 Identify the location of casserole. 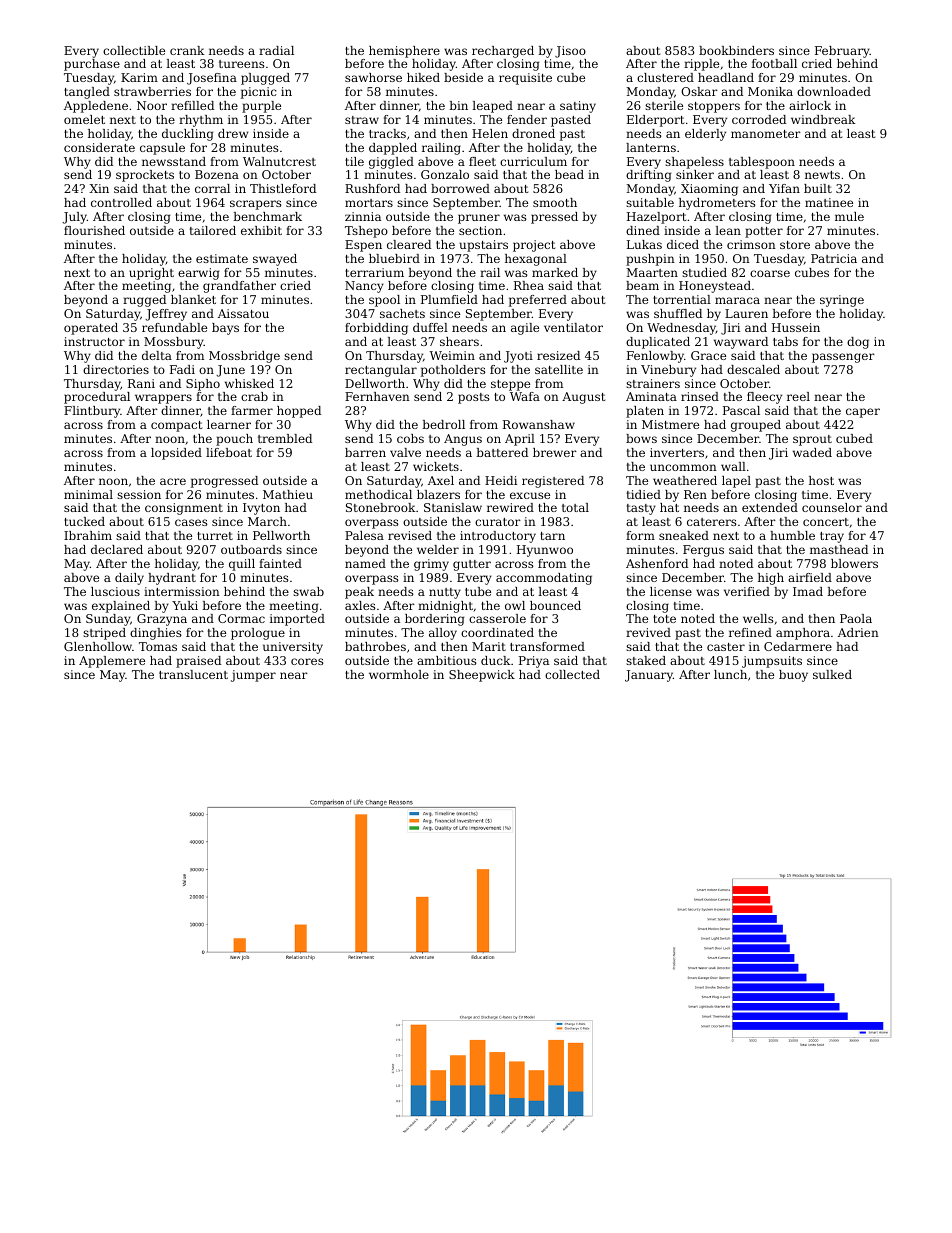
(497, 618).
